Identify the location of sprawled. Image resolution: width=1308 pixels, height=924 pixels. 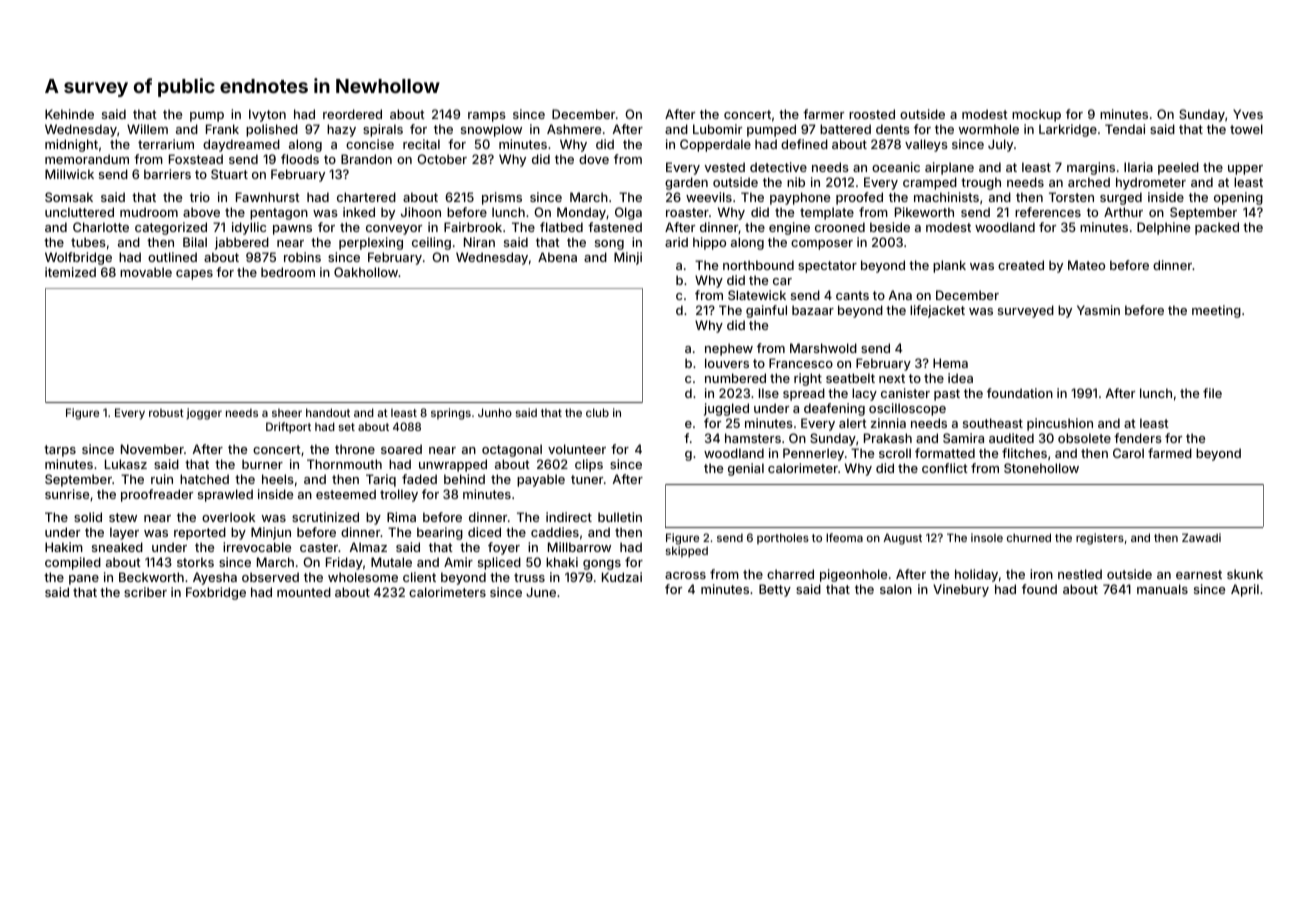
(225, 495).
